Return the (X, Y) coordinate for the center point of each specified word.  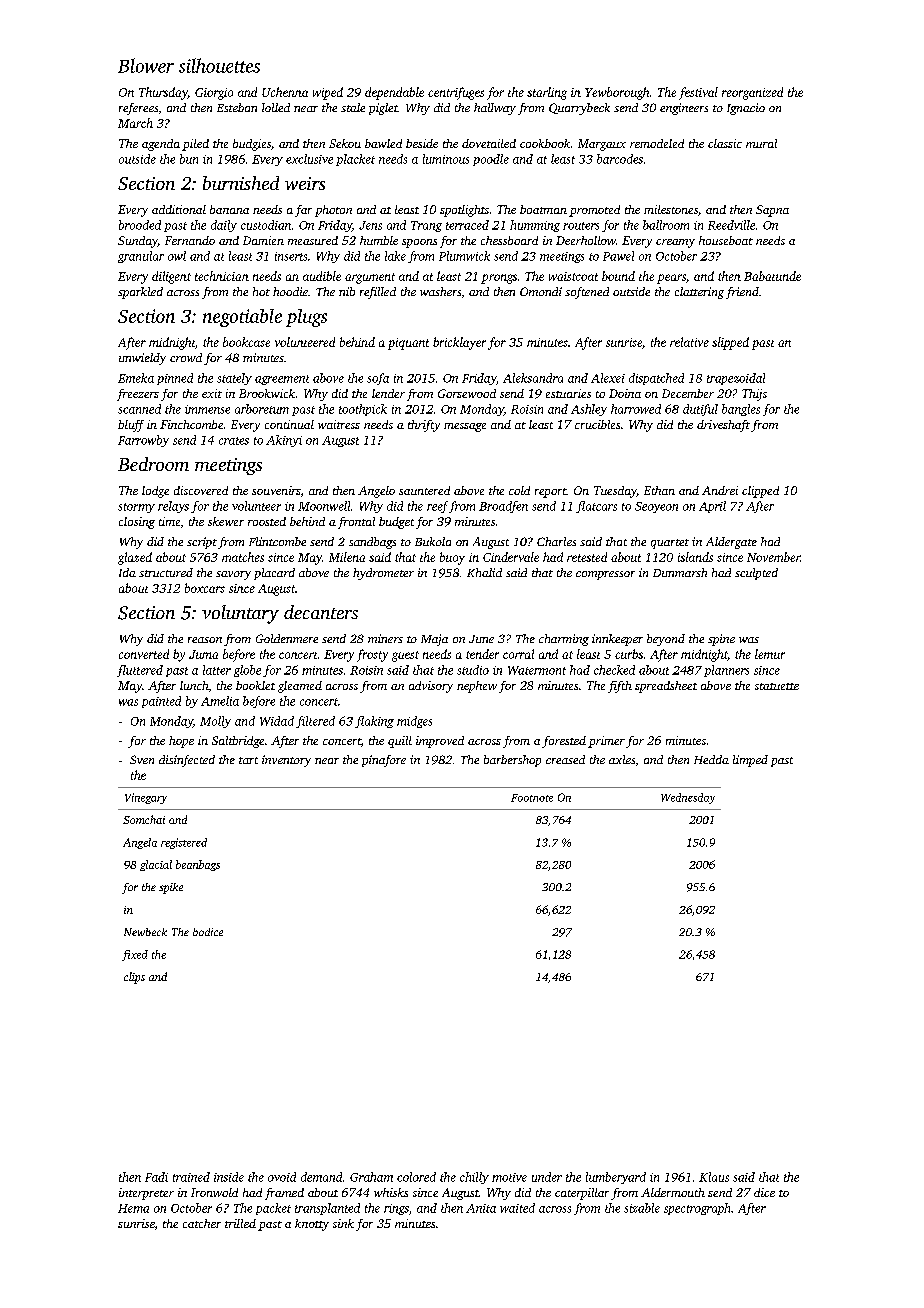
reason (205, 640)
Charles (556, 541)
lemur (770, 654)
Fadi (156, 1177)
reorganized (752, 93)
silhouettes (219, 65)
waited (517, 1208)
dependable (394, 93)
